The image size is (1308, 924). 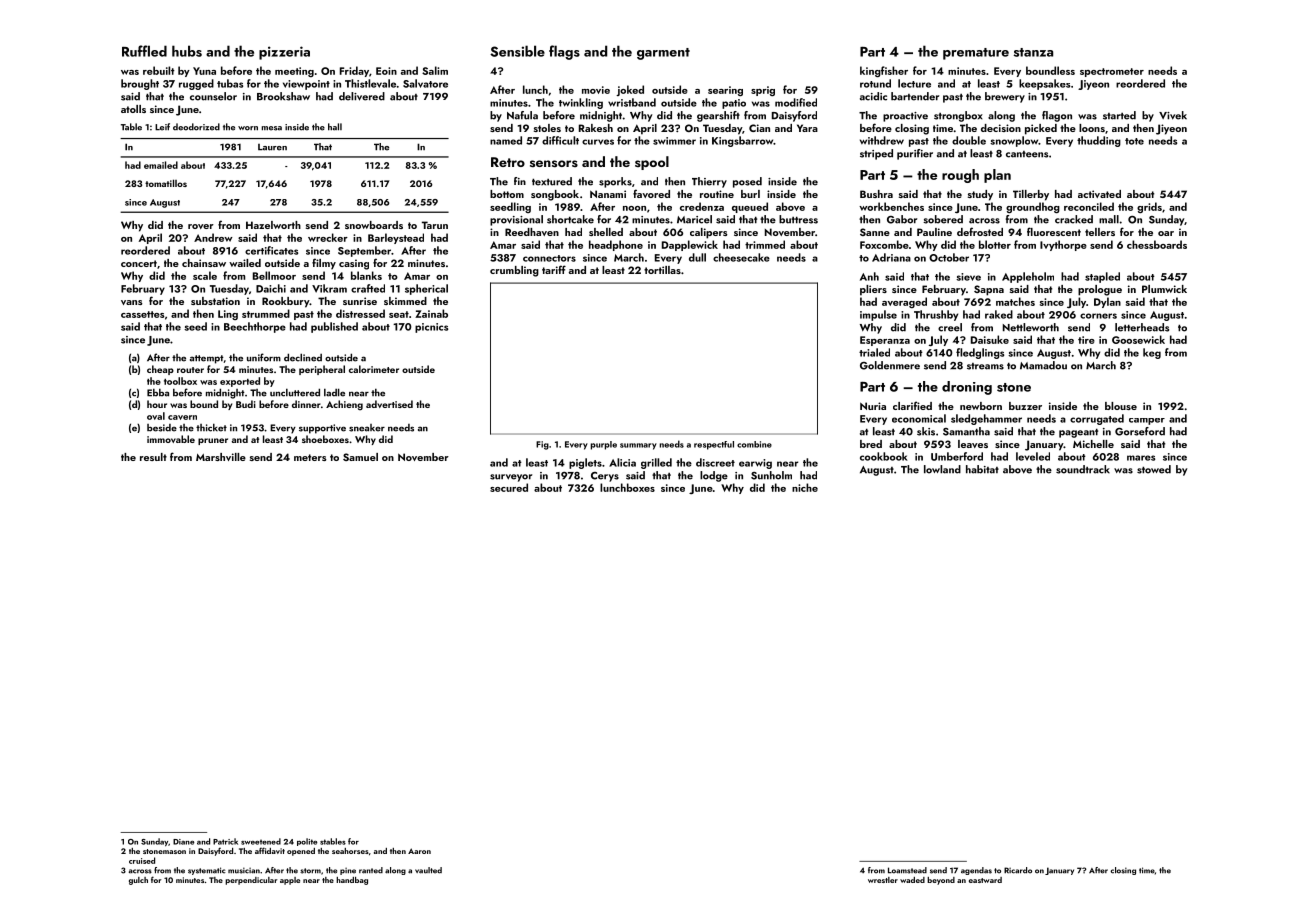 I want to click on gulch, so click(x=138, y=881).
